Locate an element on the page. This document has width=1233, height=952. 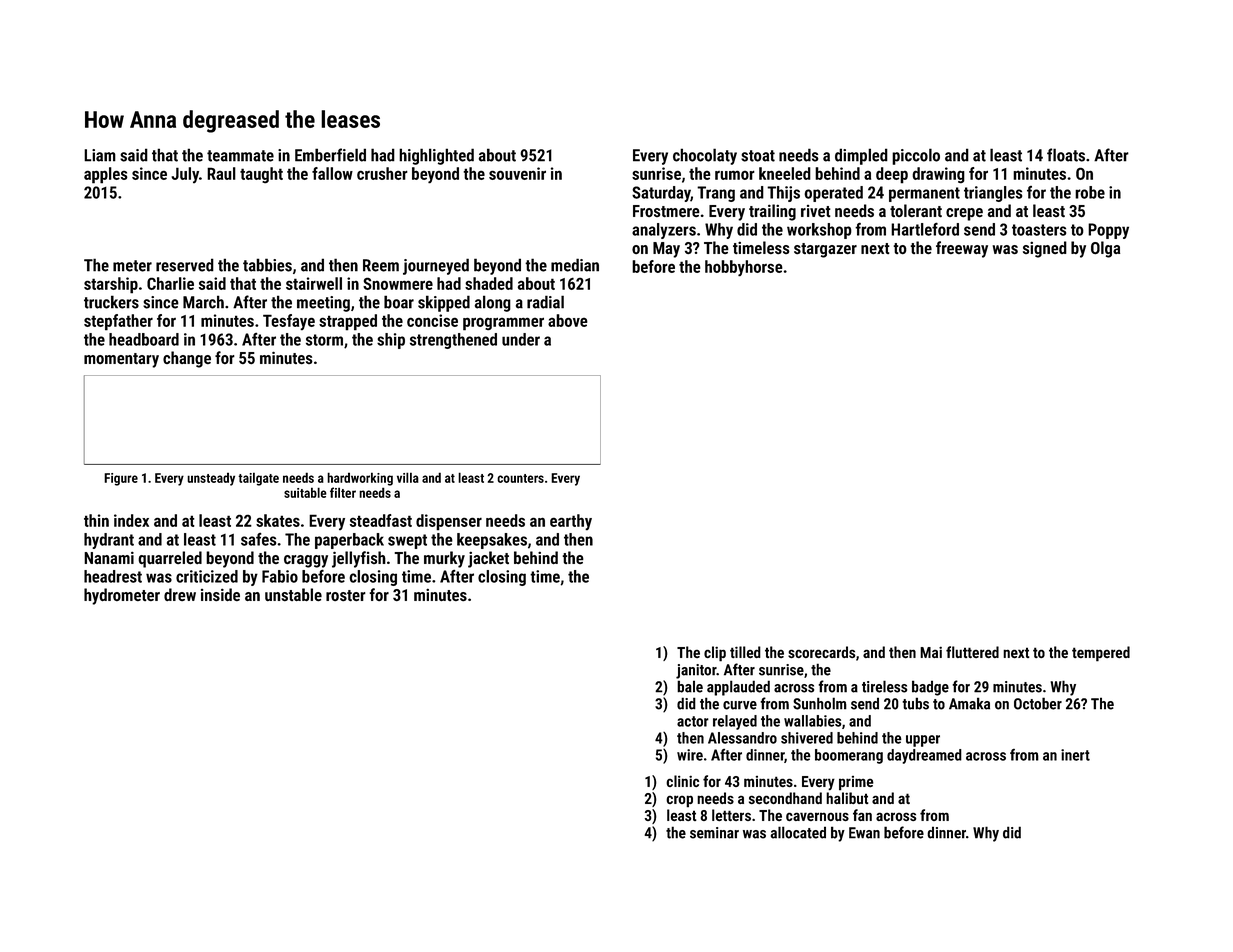
dispenser is located at coordinates (449, 522).
